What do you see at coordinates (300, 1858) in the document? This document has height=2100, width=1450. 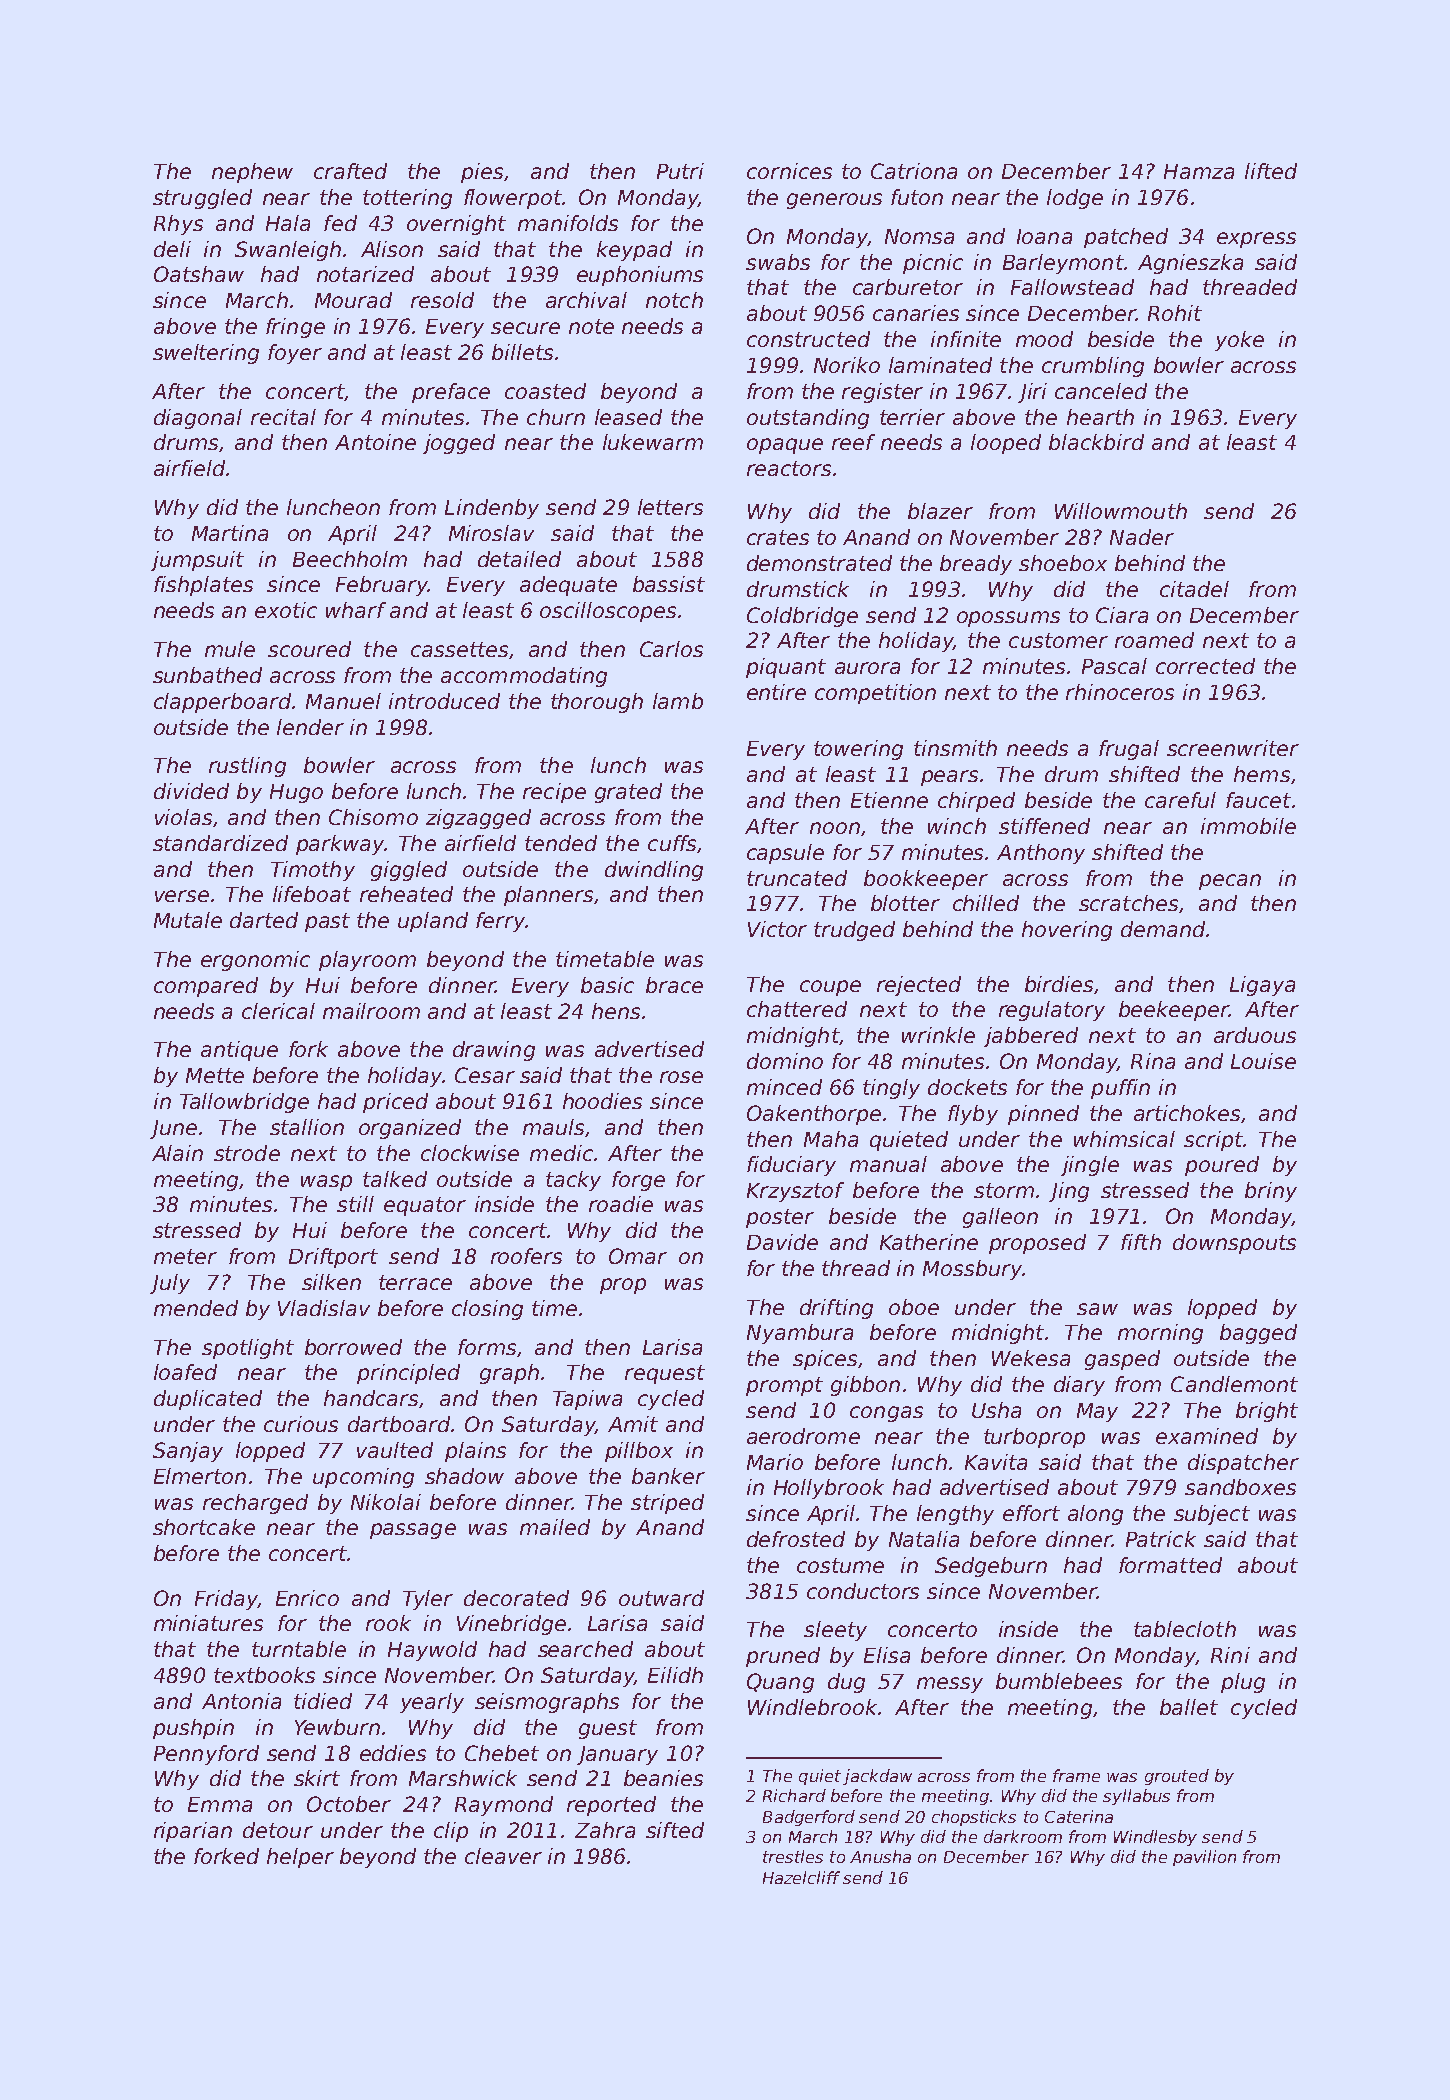 I see `helper` at bounding box center [300, 1858].
